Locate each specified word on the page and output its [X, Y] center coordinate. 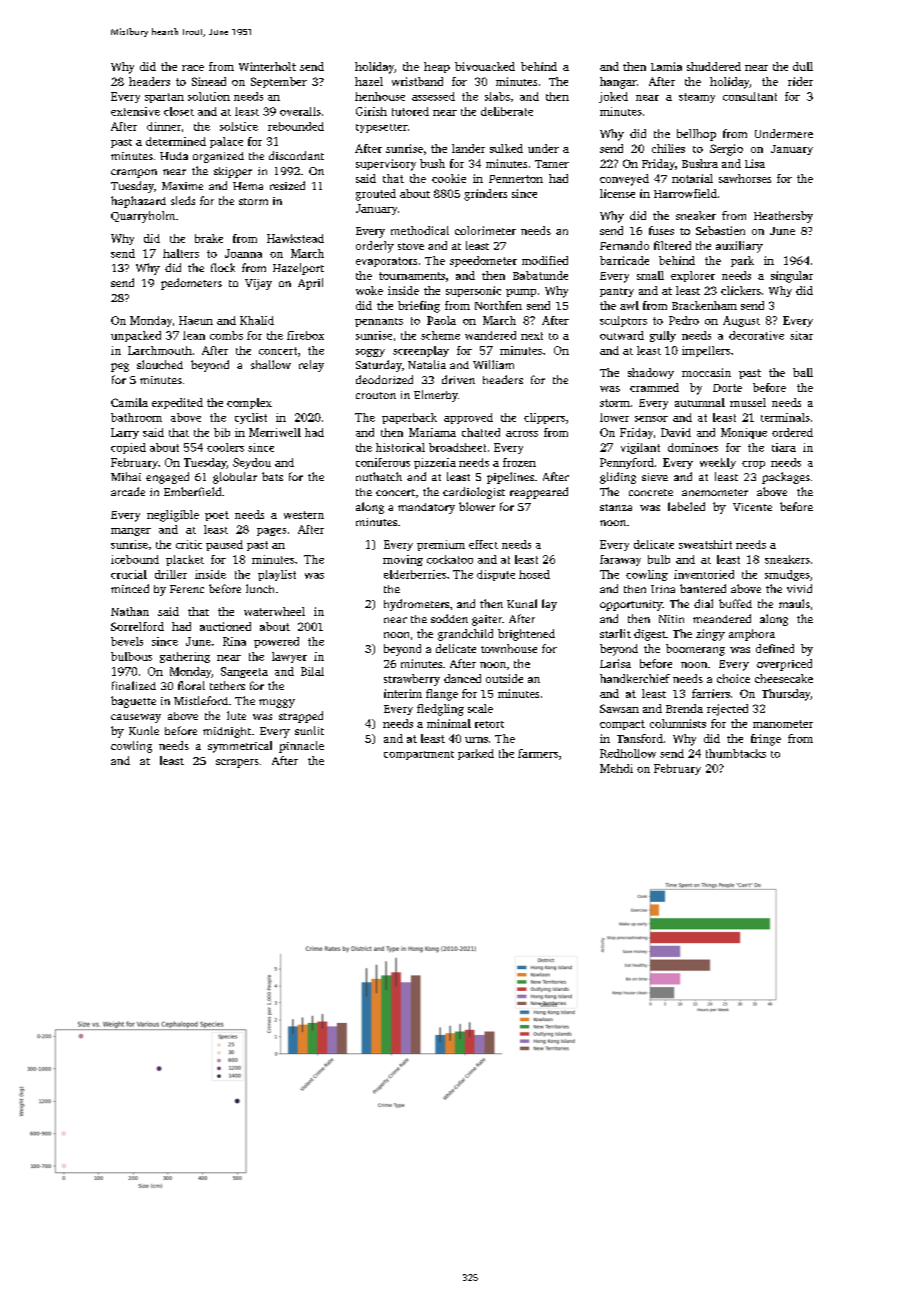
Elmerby [436, 396]
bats [272, 476]
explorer [693, 276]
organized [218, 157]
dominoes [693, 447]
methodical [420, 230]
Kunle [144, 730]
